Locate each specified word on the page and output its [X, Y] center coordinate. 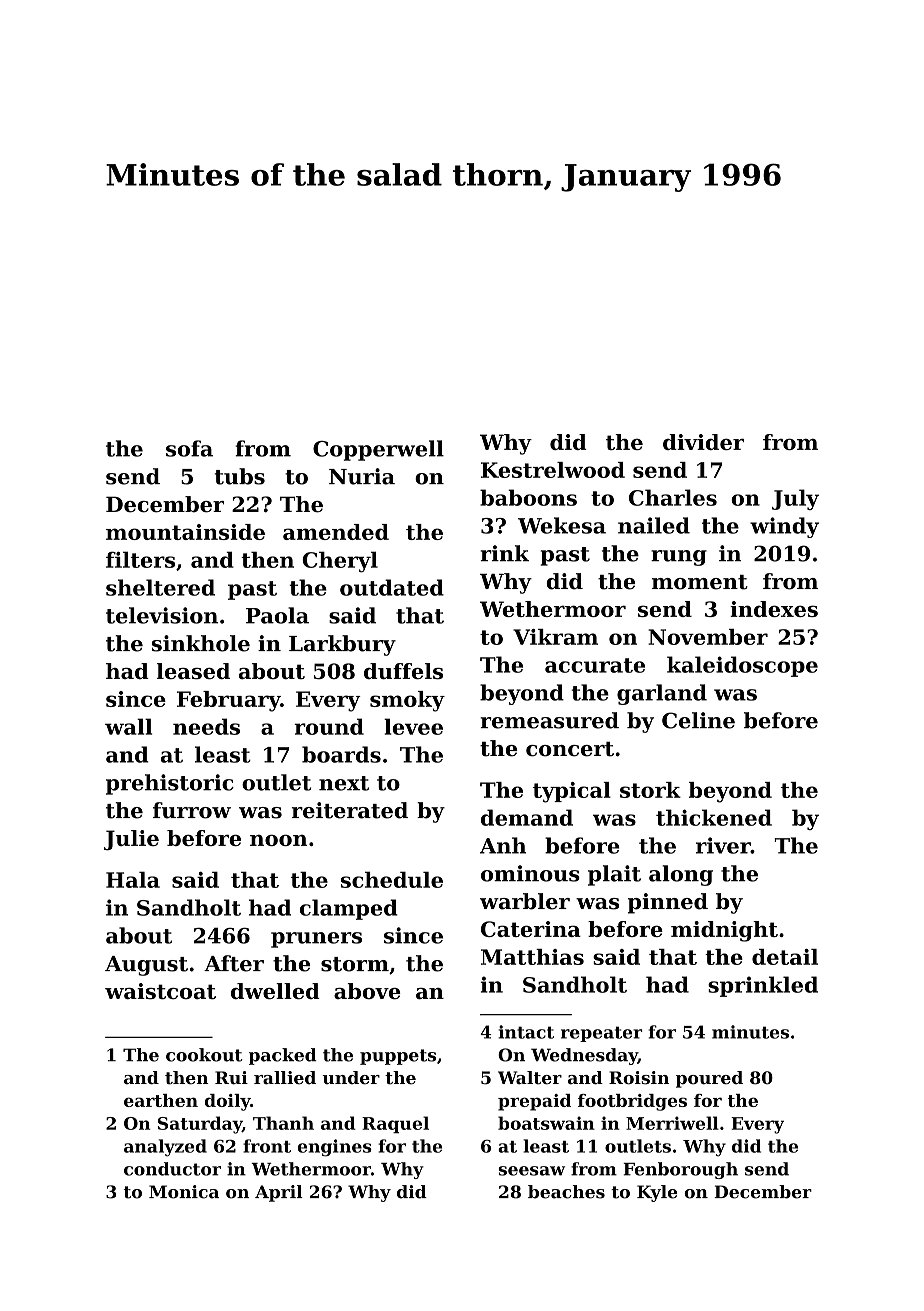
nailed [654, 525]
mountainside [185, 532]
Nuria [362, 476]
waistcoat [160, 991]
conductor [172, 1169]
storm [355, 964]
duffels [403, 671]
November [708, 637]
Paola [277, 615]
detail [785, 957]
